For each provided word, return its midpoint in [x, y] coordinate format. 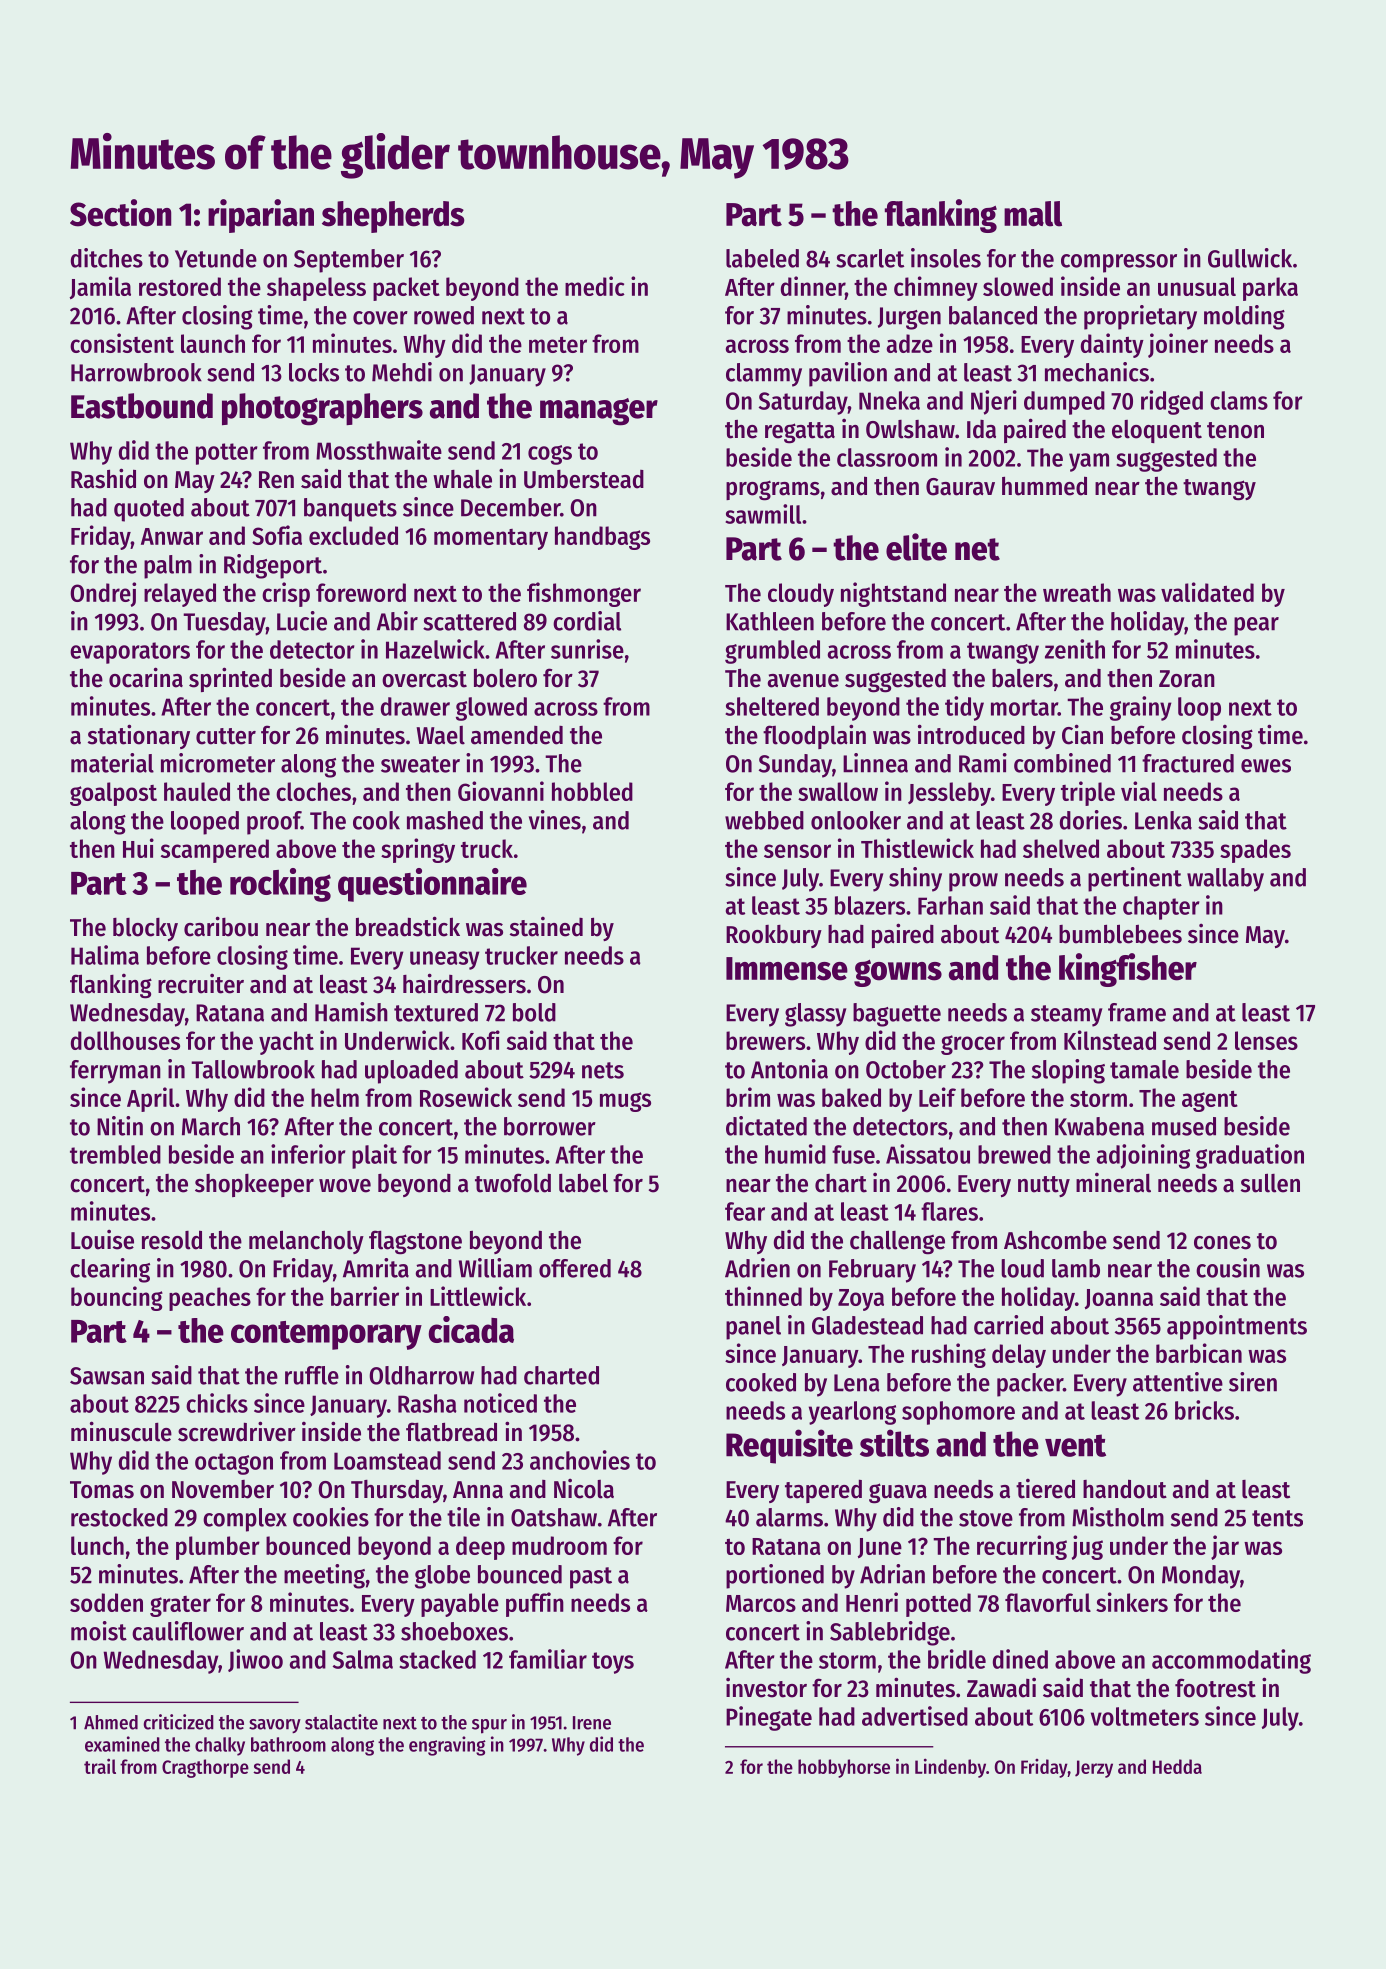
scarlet [870, 258]
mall [1033, 214]
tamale [1144, 1069]
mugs [625, 1102]
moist [99, 1631]
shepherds [393, 217]
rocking [280, 885]
